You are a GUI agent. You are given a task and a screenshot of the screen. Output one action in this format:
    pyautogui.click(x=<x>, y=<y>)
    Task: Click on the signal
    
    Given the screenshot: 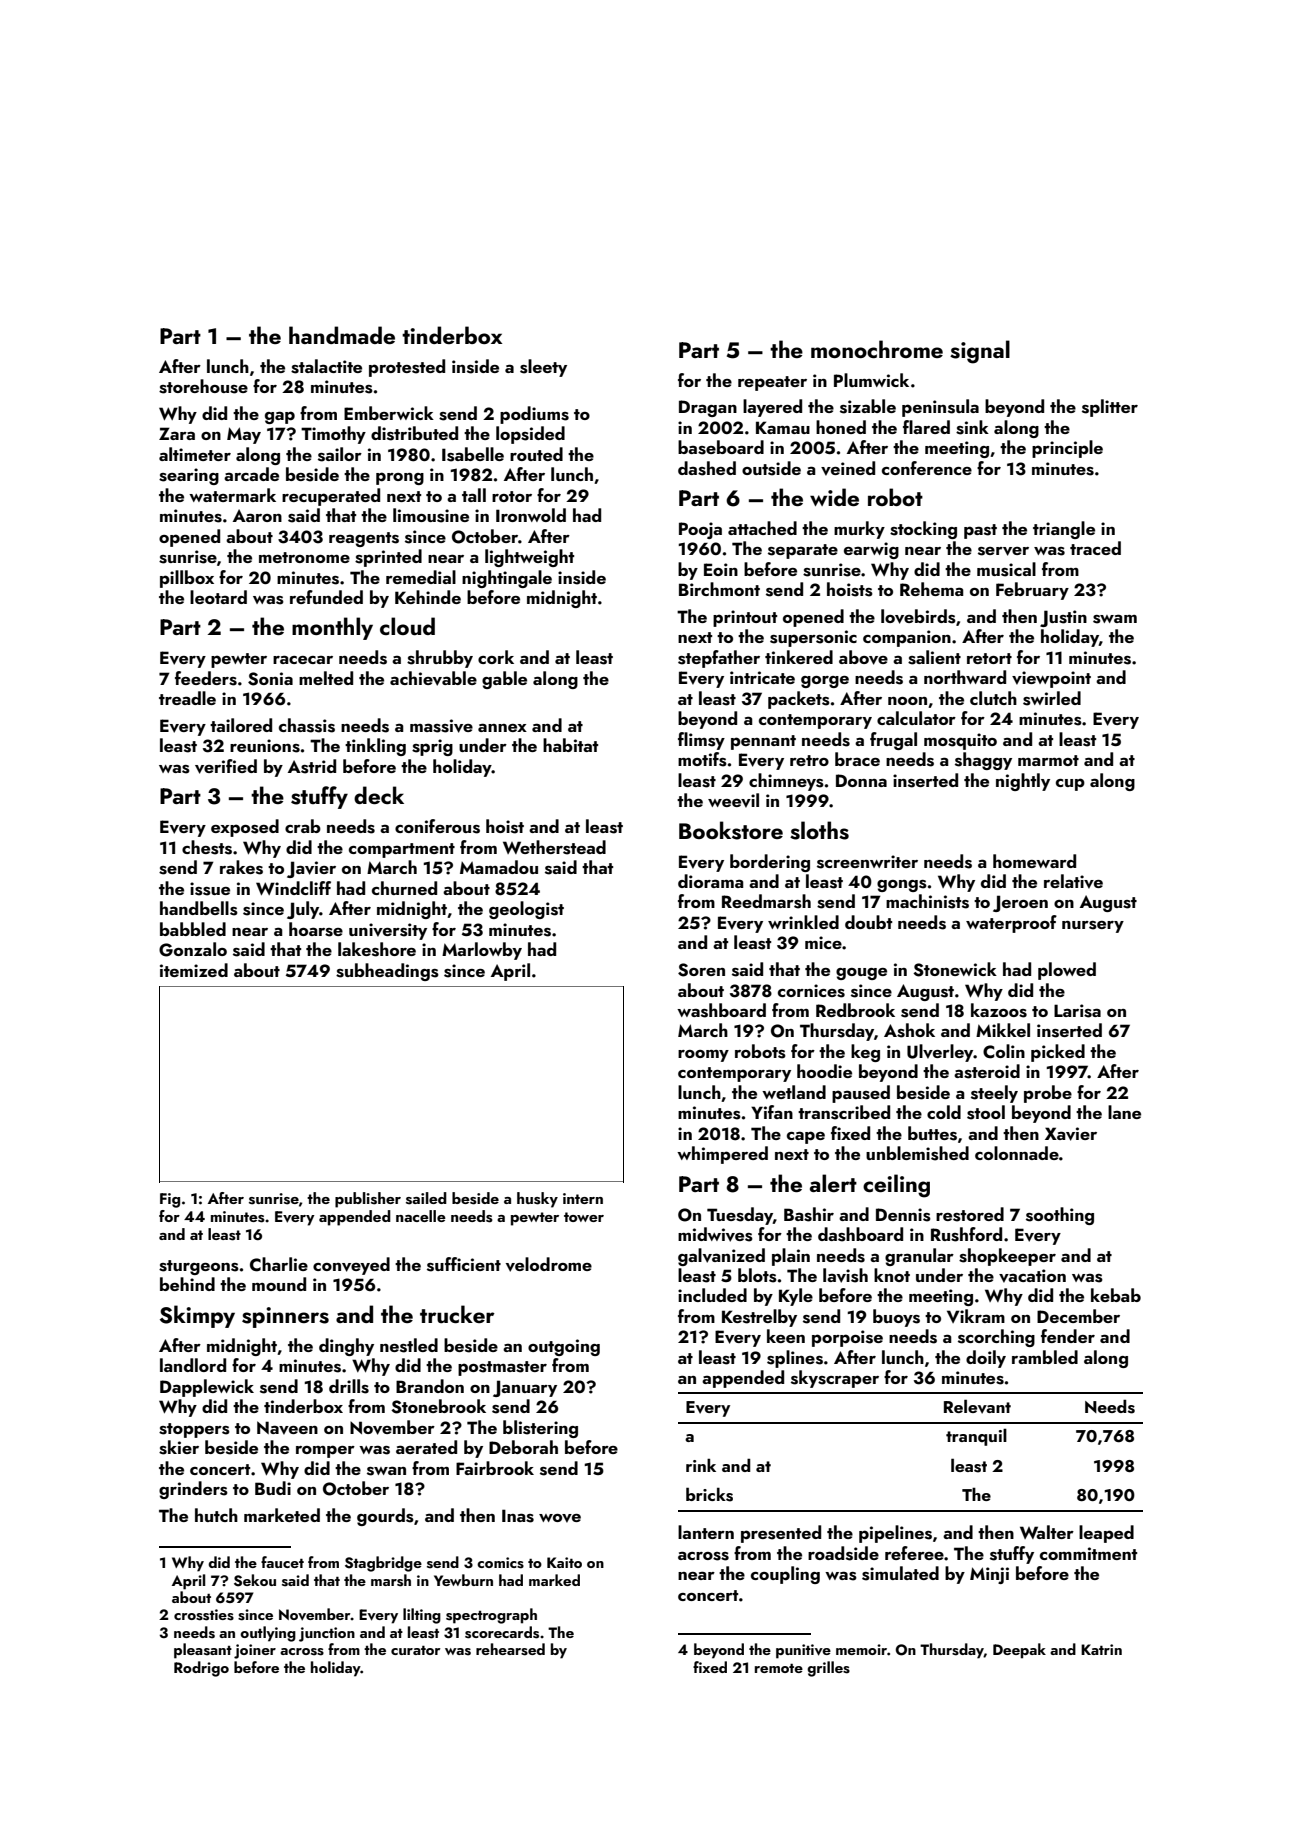 What is the action you would take?
    pyautogui.click(x=980, y=352)
